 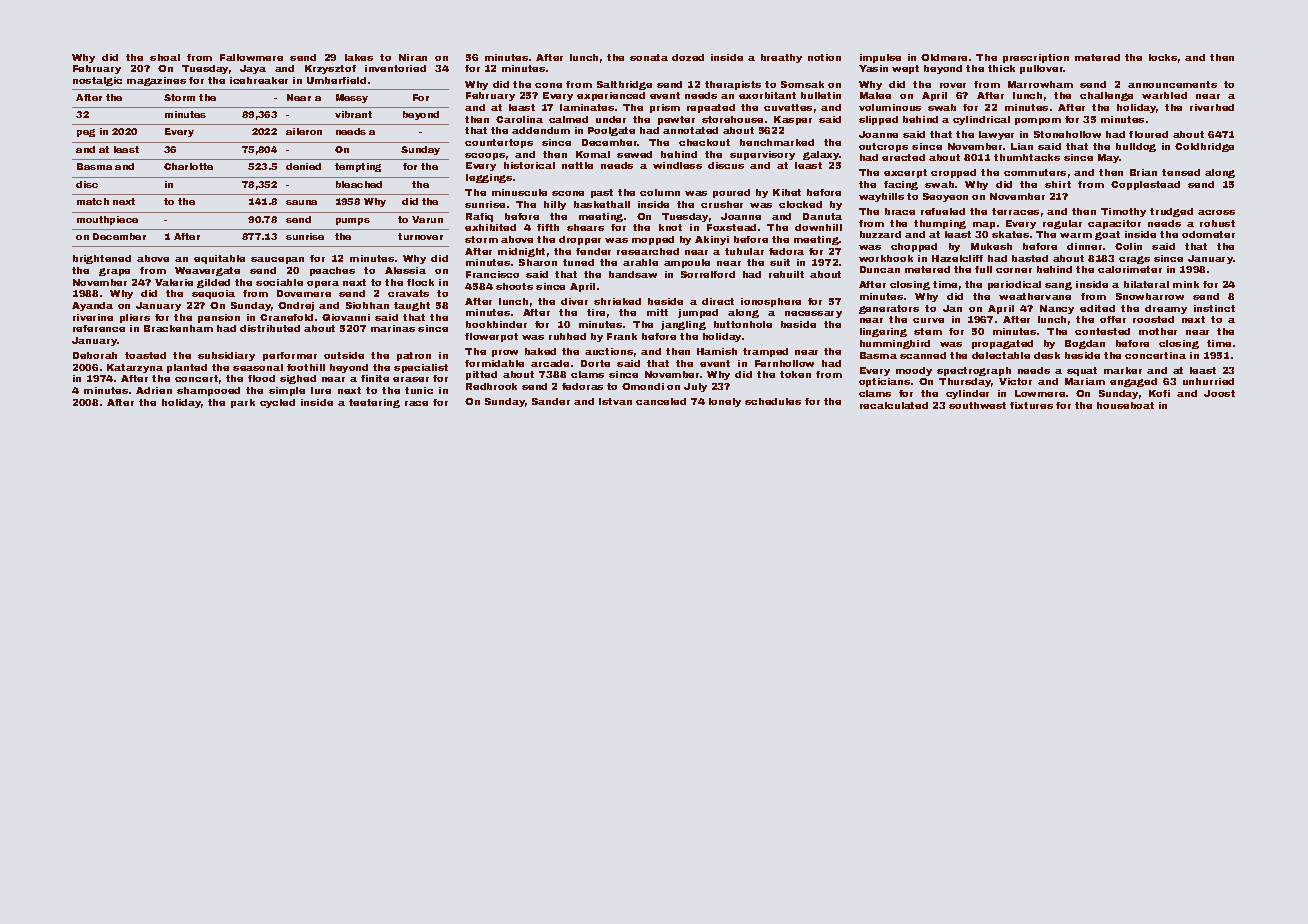 What do you see at coordinates (359, 184) in the screenshot?
I see `bleached` at bounding box center [359, 184].
